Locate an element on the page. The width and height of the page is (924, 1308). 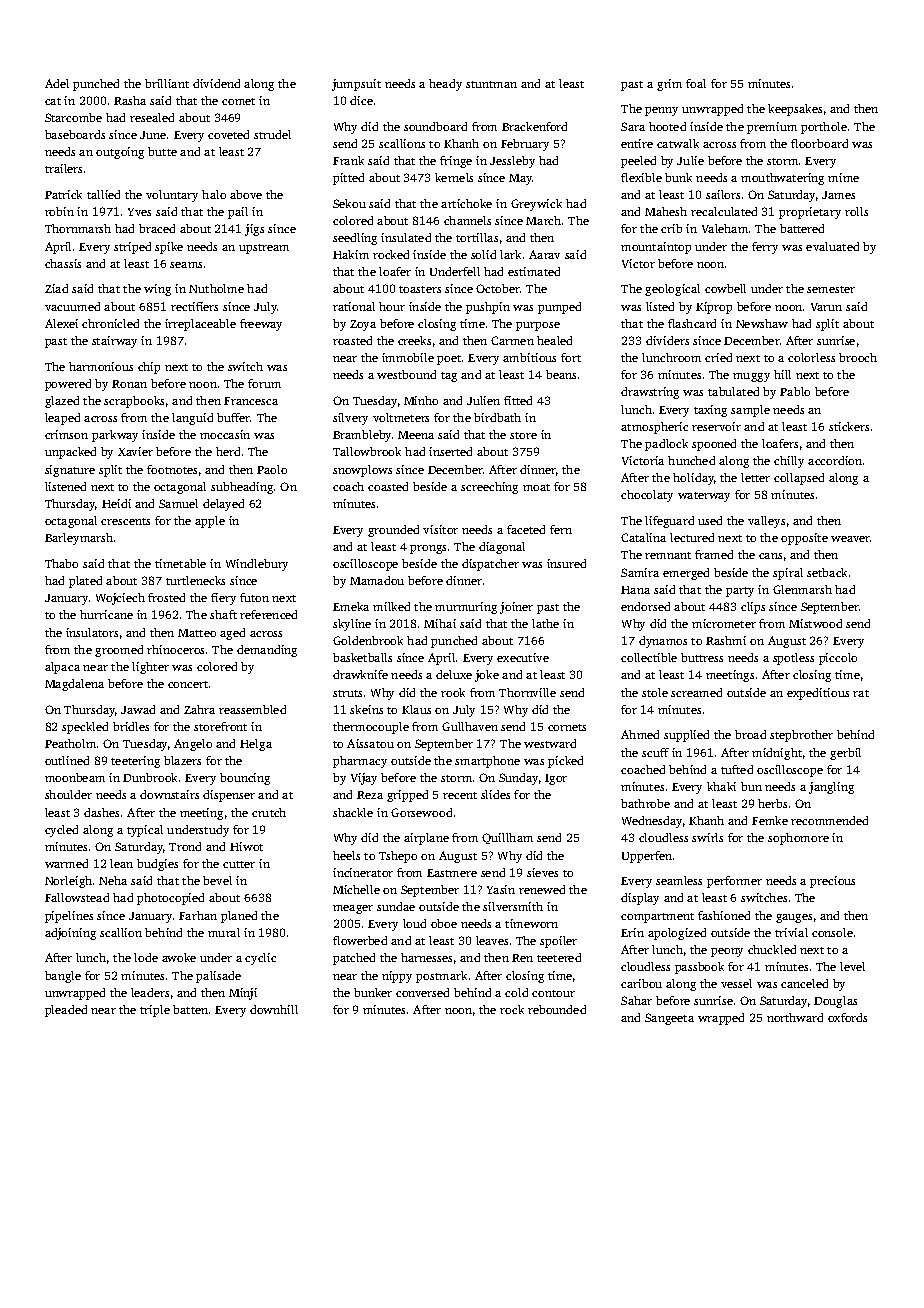
downstairs is located at coordinates (169, 794).
